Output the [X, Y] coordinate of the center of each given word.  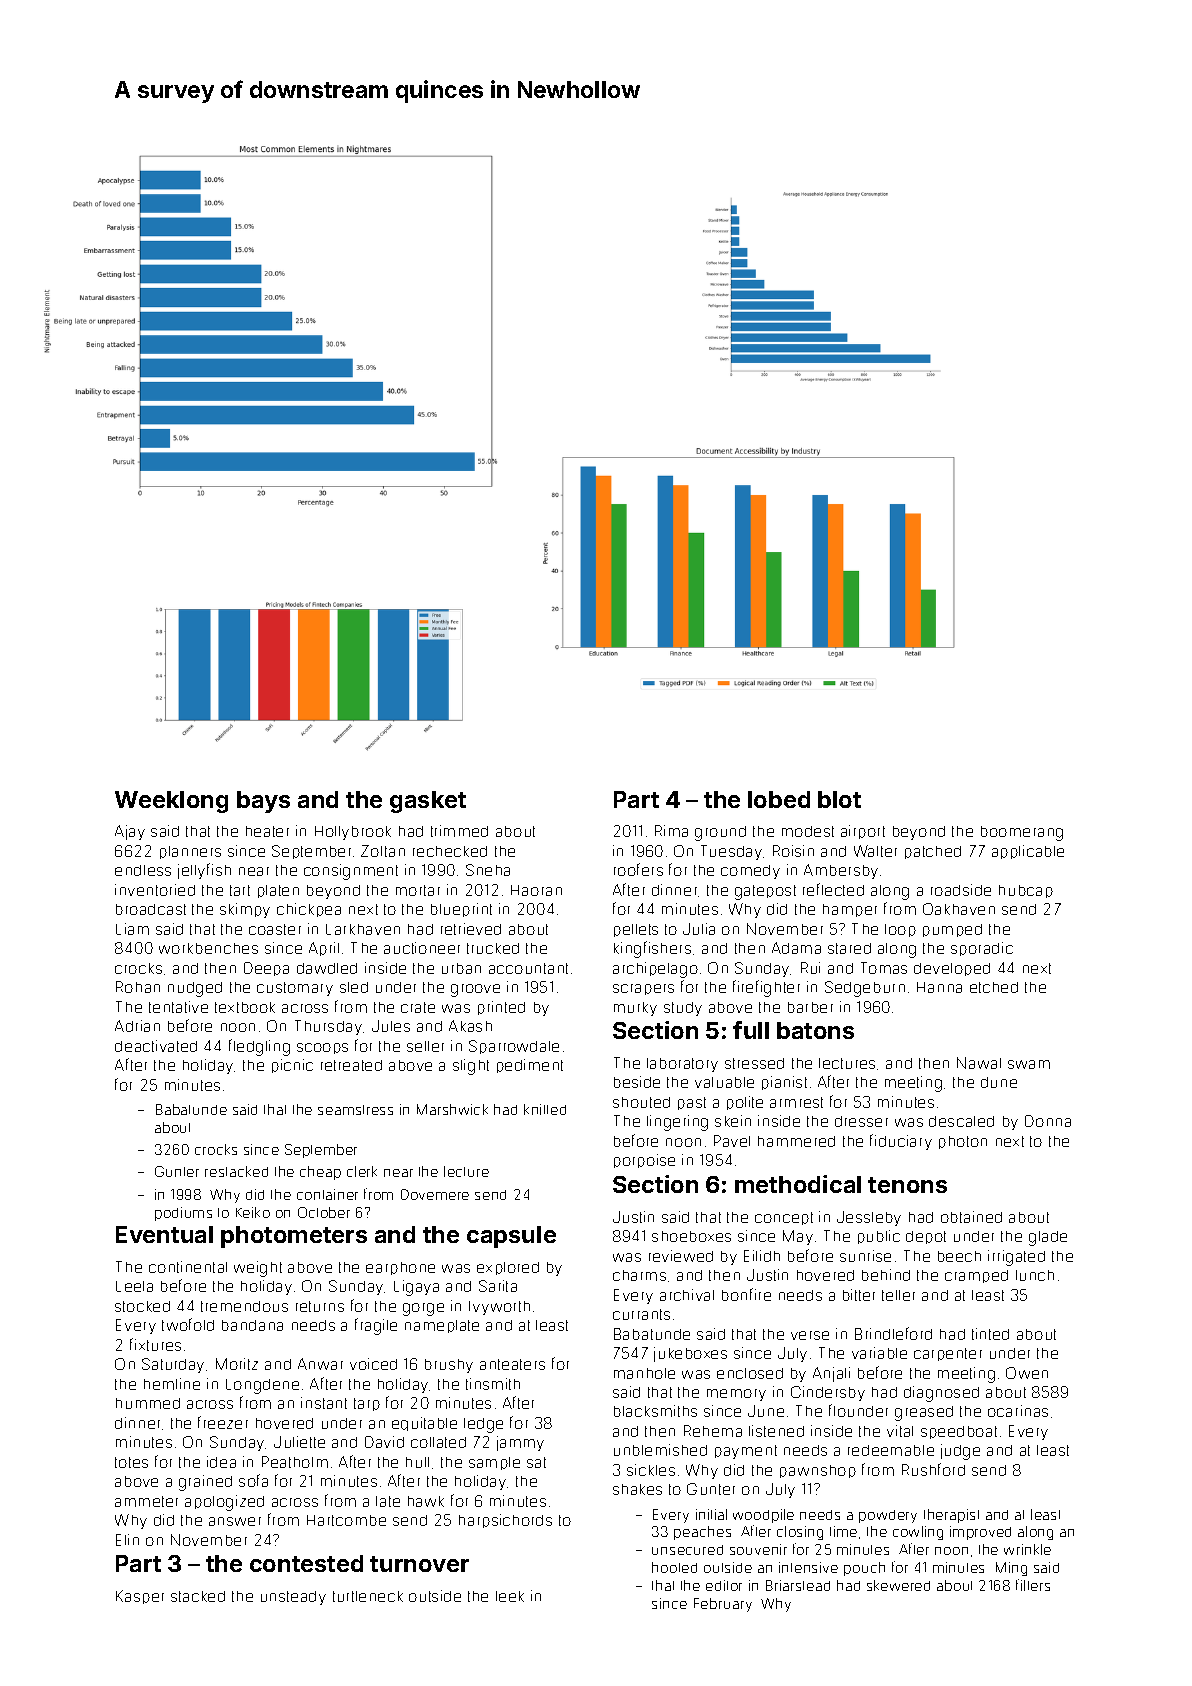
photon [963, 1142]
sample [494, 1463]
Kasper [140, 1597]
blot [839, 799]
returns [320, 1306]
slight [471, 1067]
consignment [351, 872]
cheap [320, 1173]
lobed [779, 799]
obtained [971, 1217]
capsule [511, 1237]
